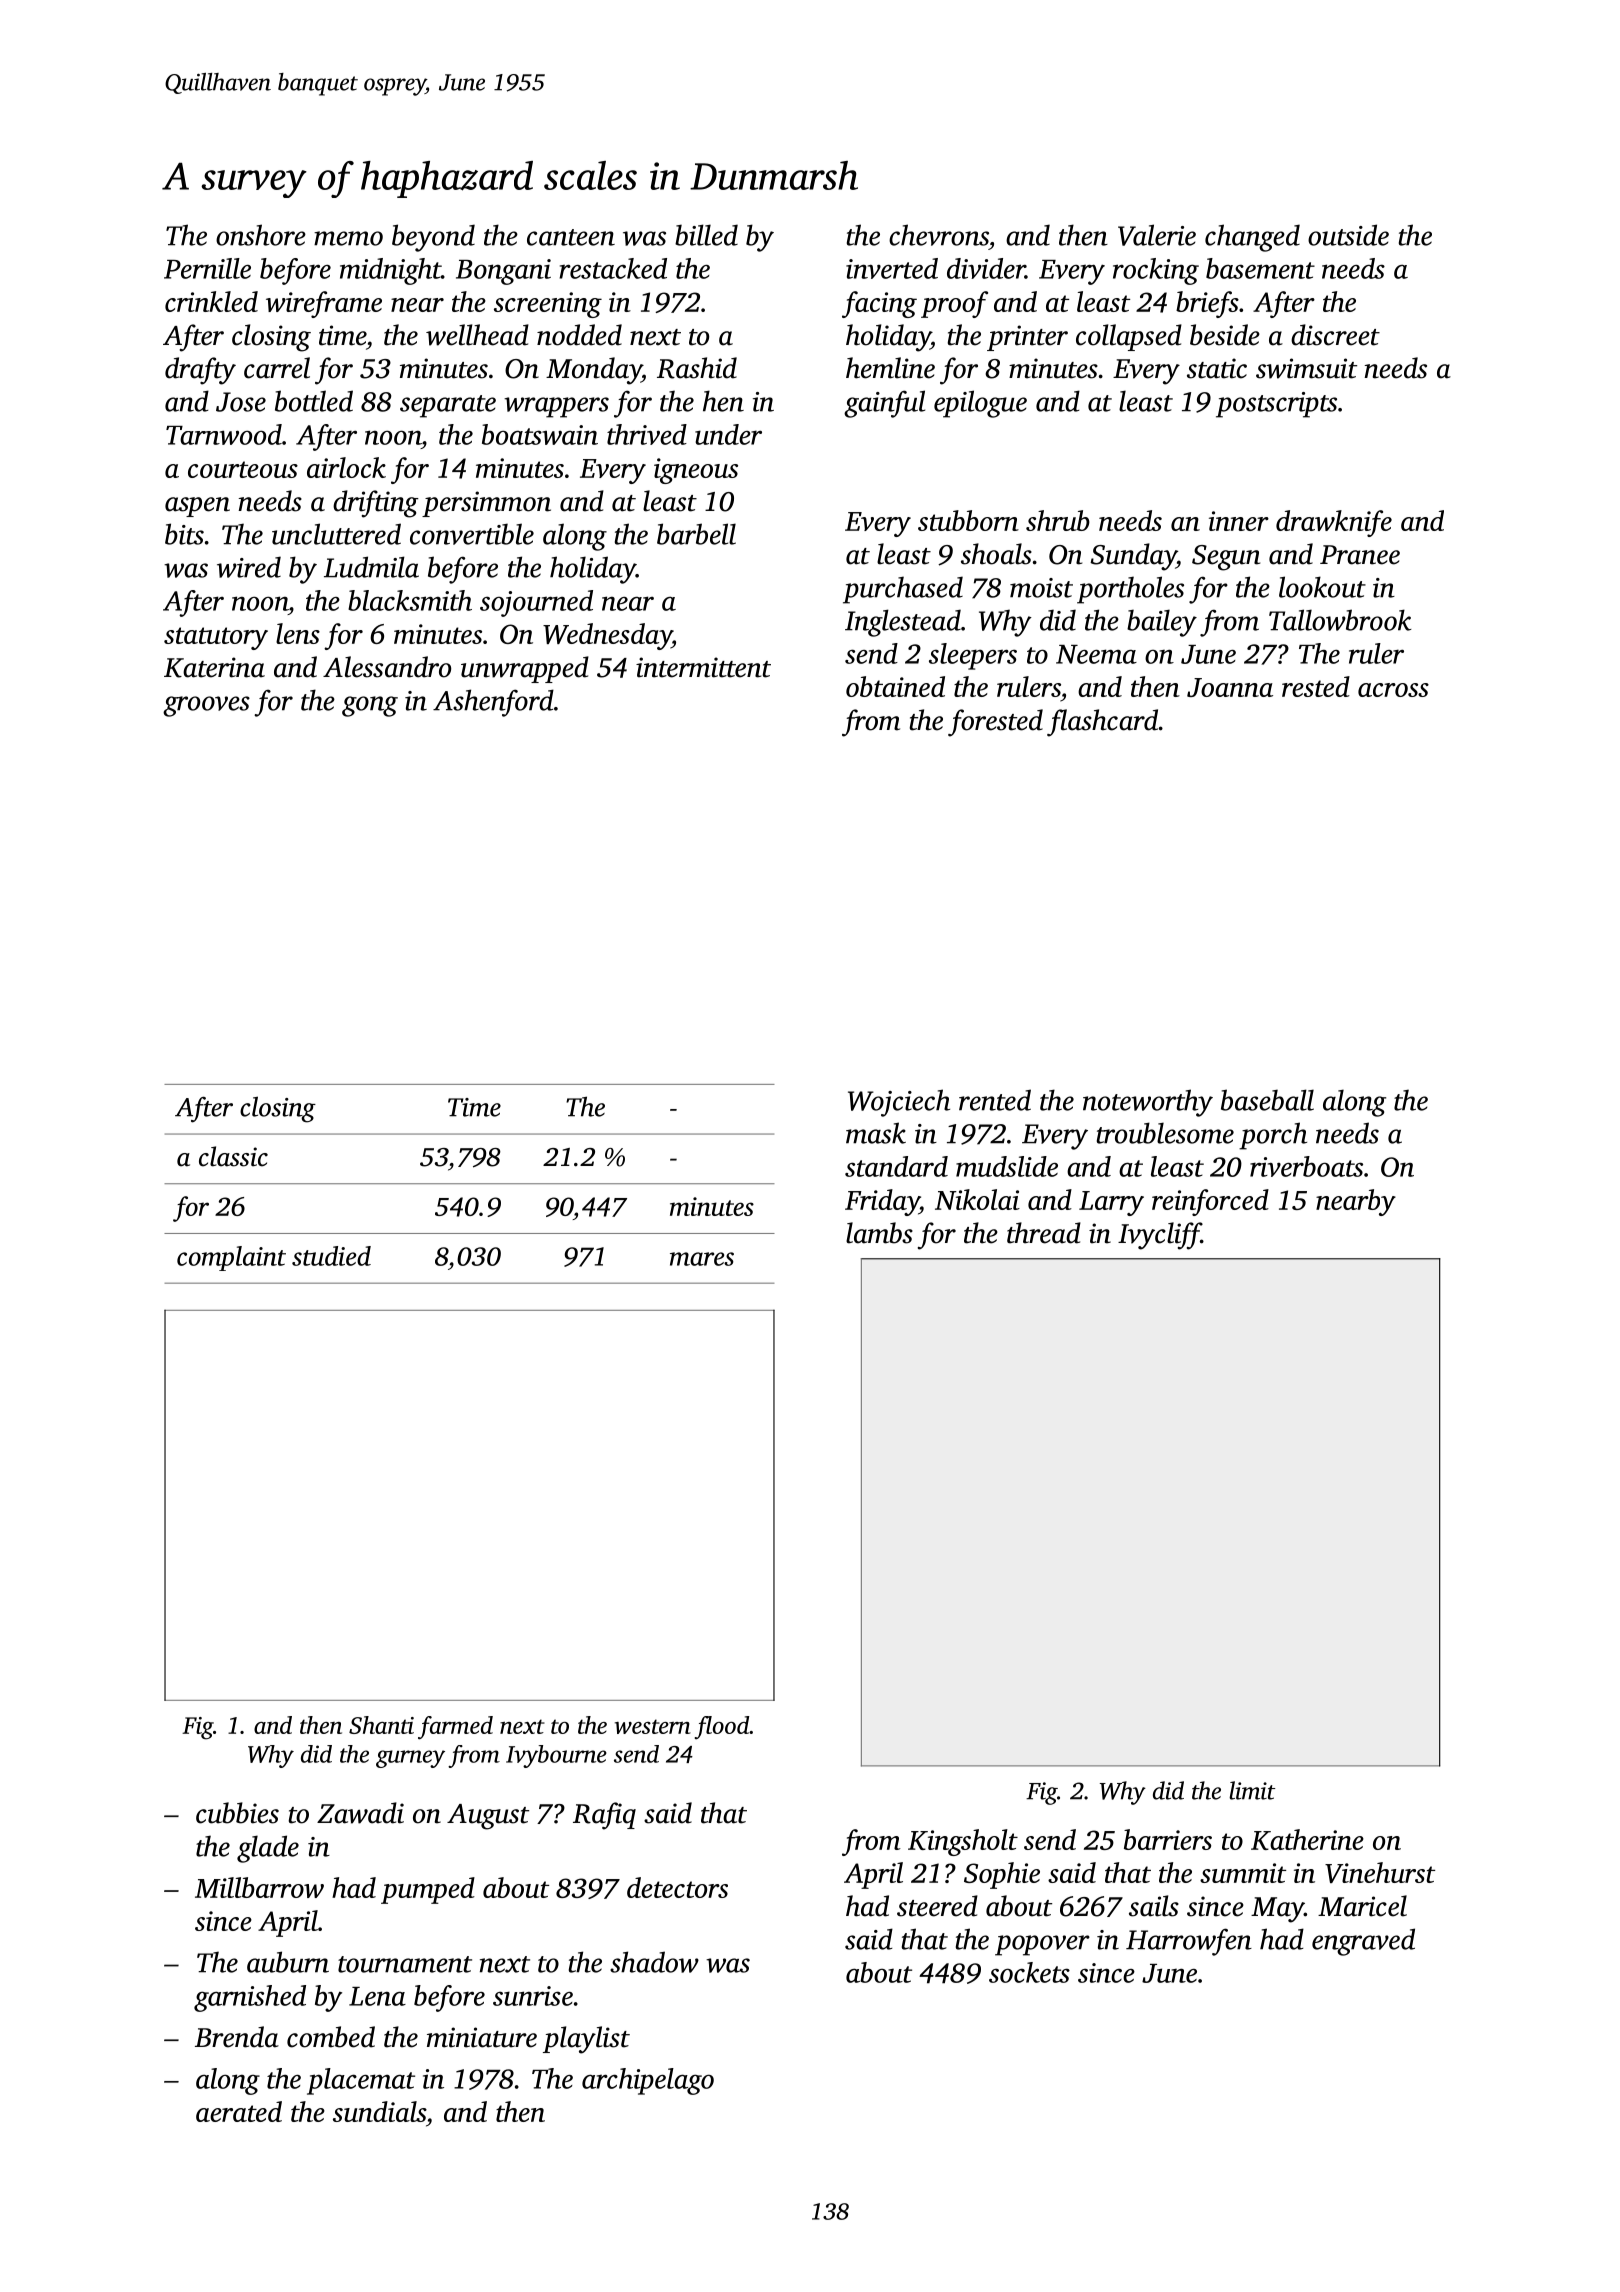 This page has width=1620, height=2292. What do you see at coordinates (1252, 238) in the page?
I see `changed` at bounding box center [1252, 238].
